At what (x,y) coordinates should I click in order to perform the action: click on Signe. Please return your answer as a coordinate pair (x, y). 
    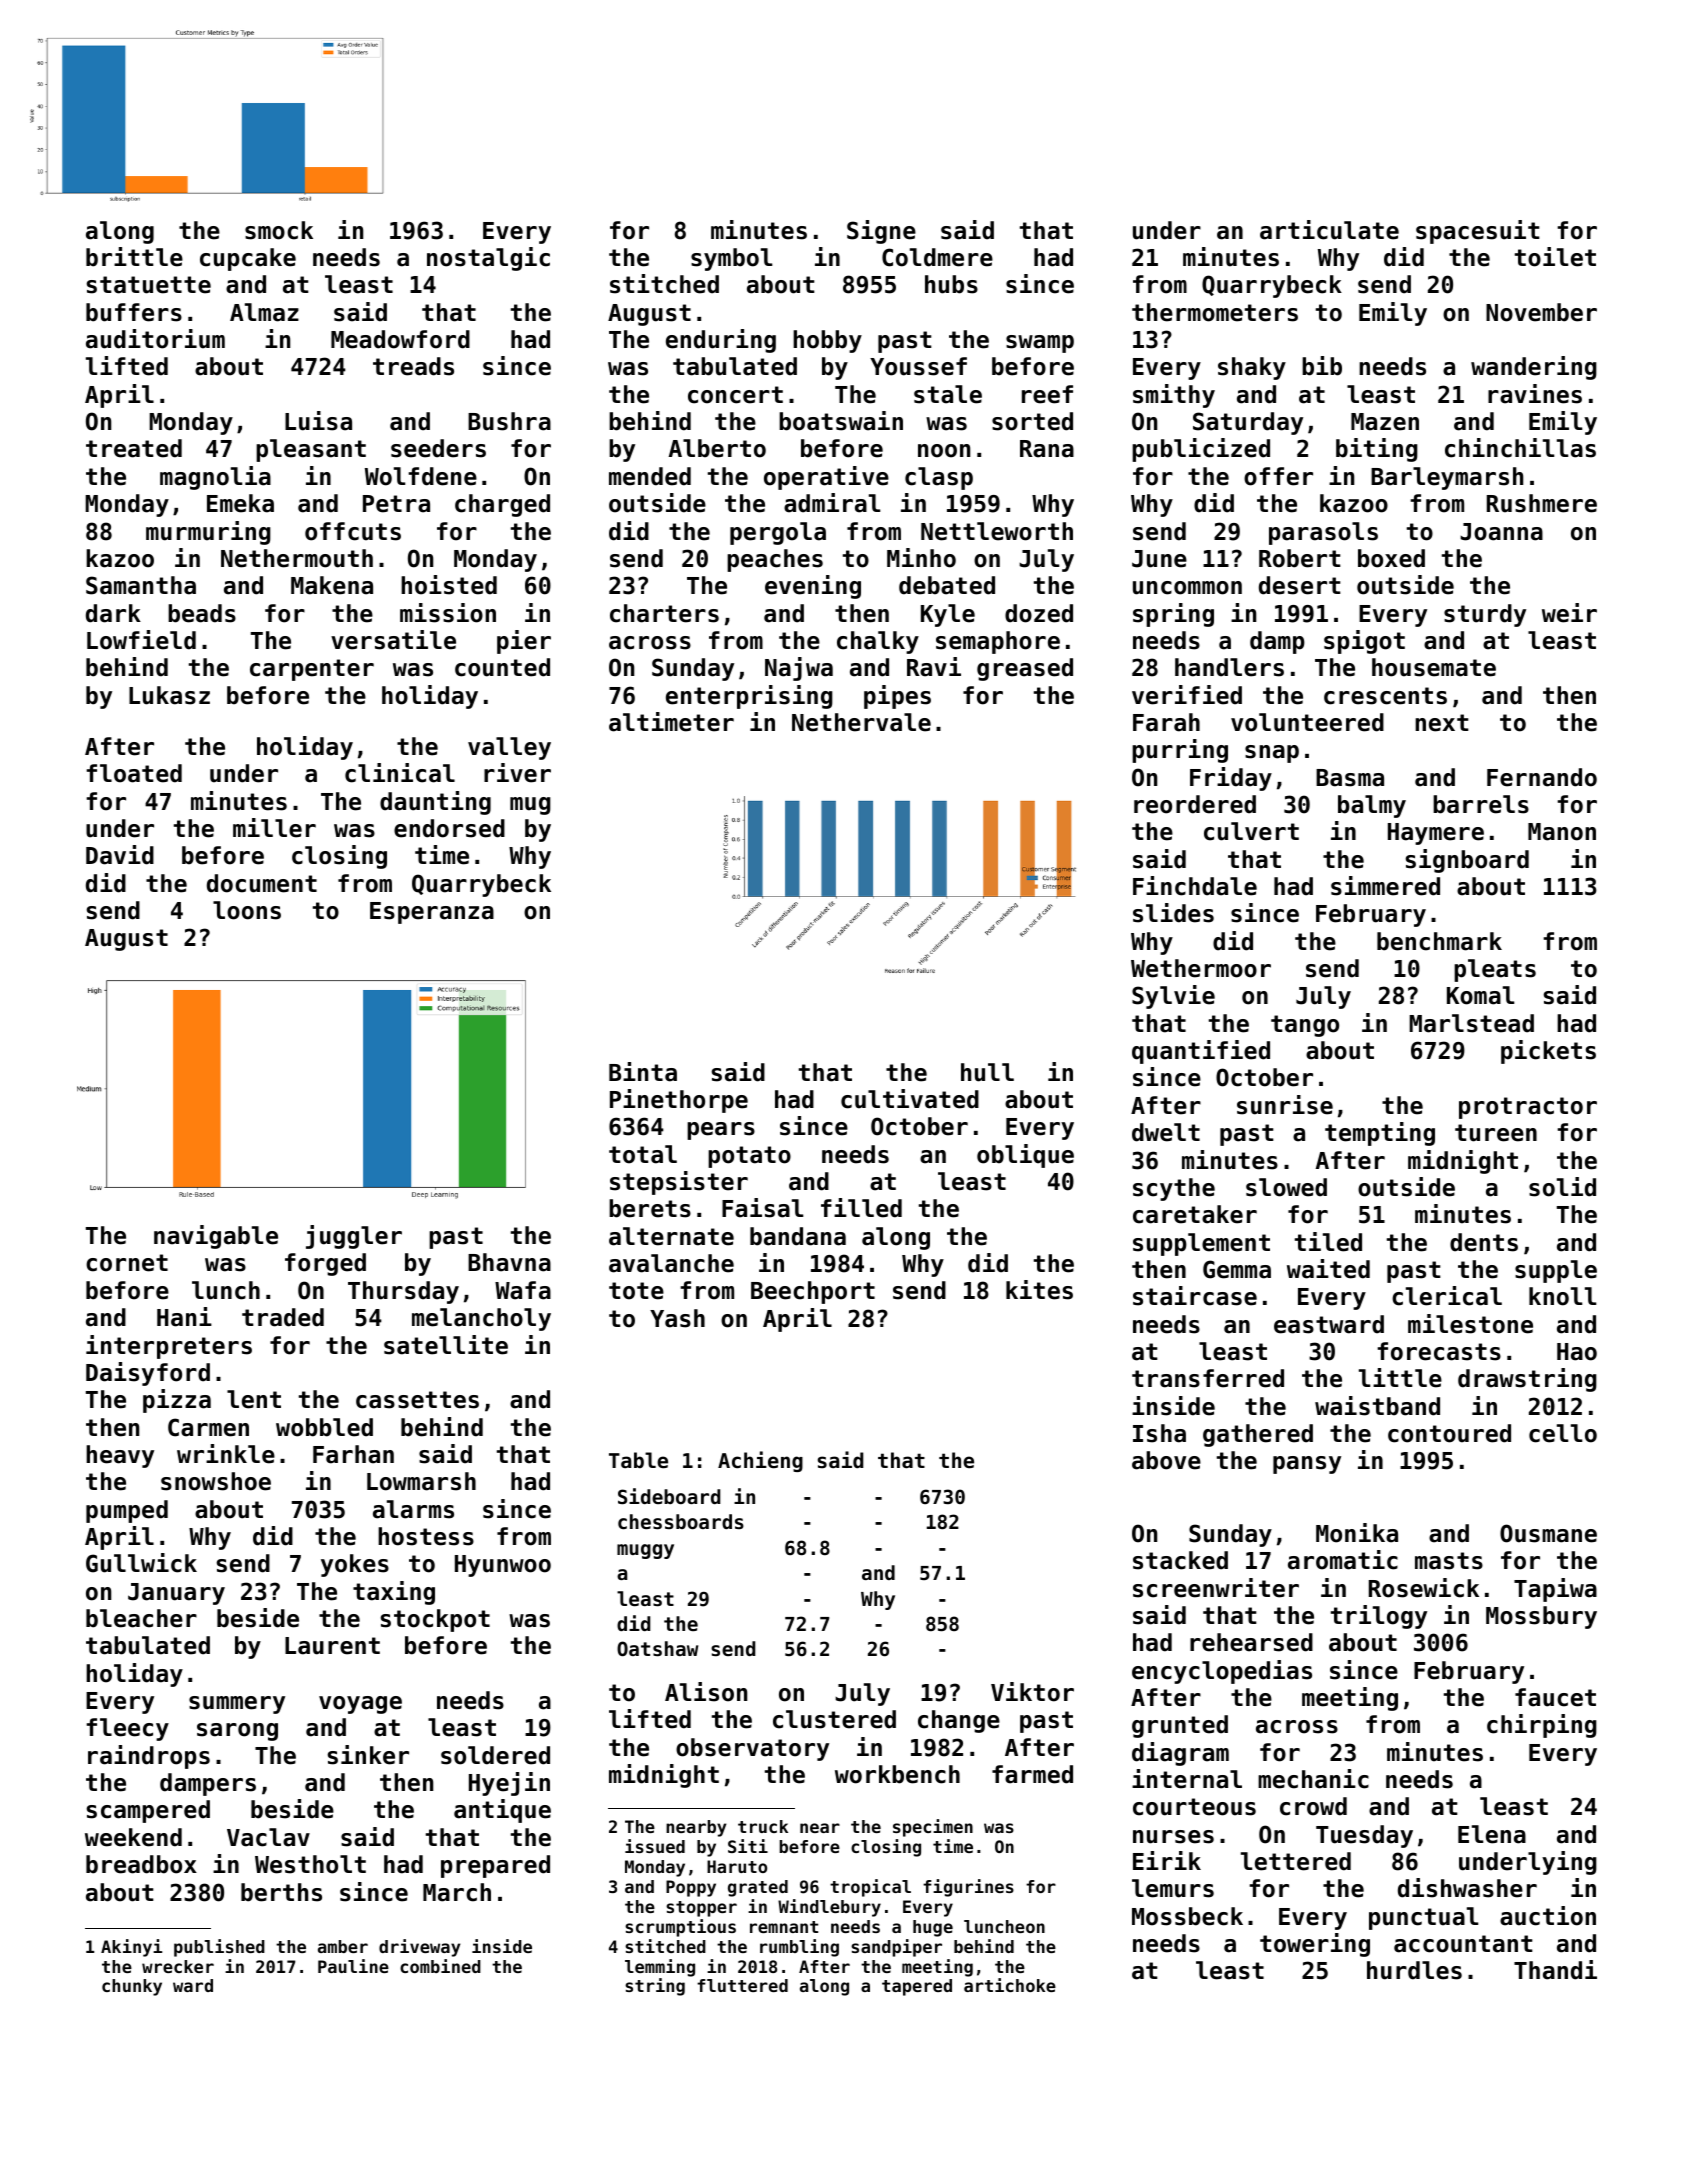
    Looking at the image, I should click on (881, 232).
